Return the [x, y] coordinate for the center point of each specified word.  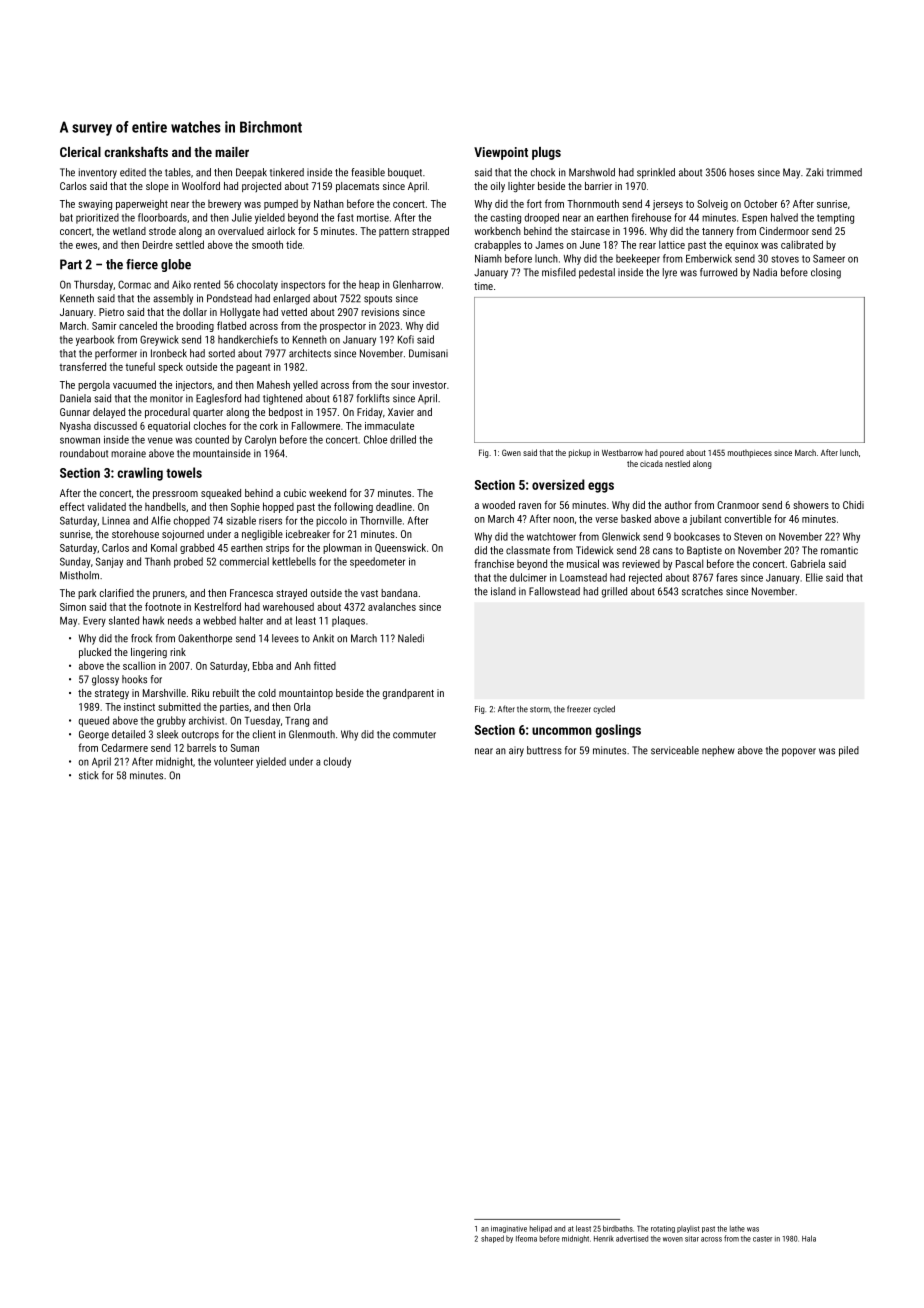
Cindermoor [784, 231]
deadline [394, 506]
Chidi [853, 505]
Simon [73, 607]
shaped [492, 1239]
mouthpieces [750, 453]
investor [430, 385]
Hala [809, 1238]
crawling [140, 474]
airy [516, 751]
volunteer [233, 761]
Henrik [604, 1238]
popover [799, 752]
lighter [521, 187]
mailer [232, 152]
